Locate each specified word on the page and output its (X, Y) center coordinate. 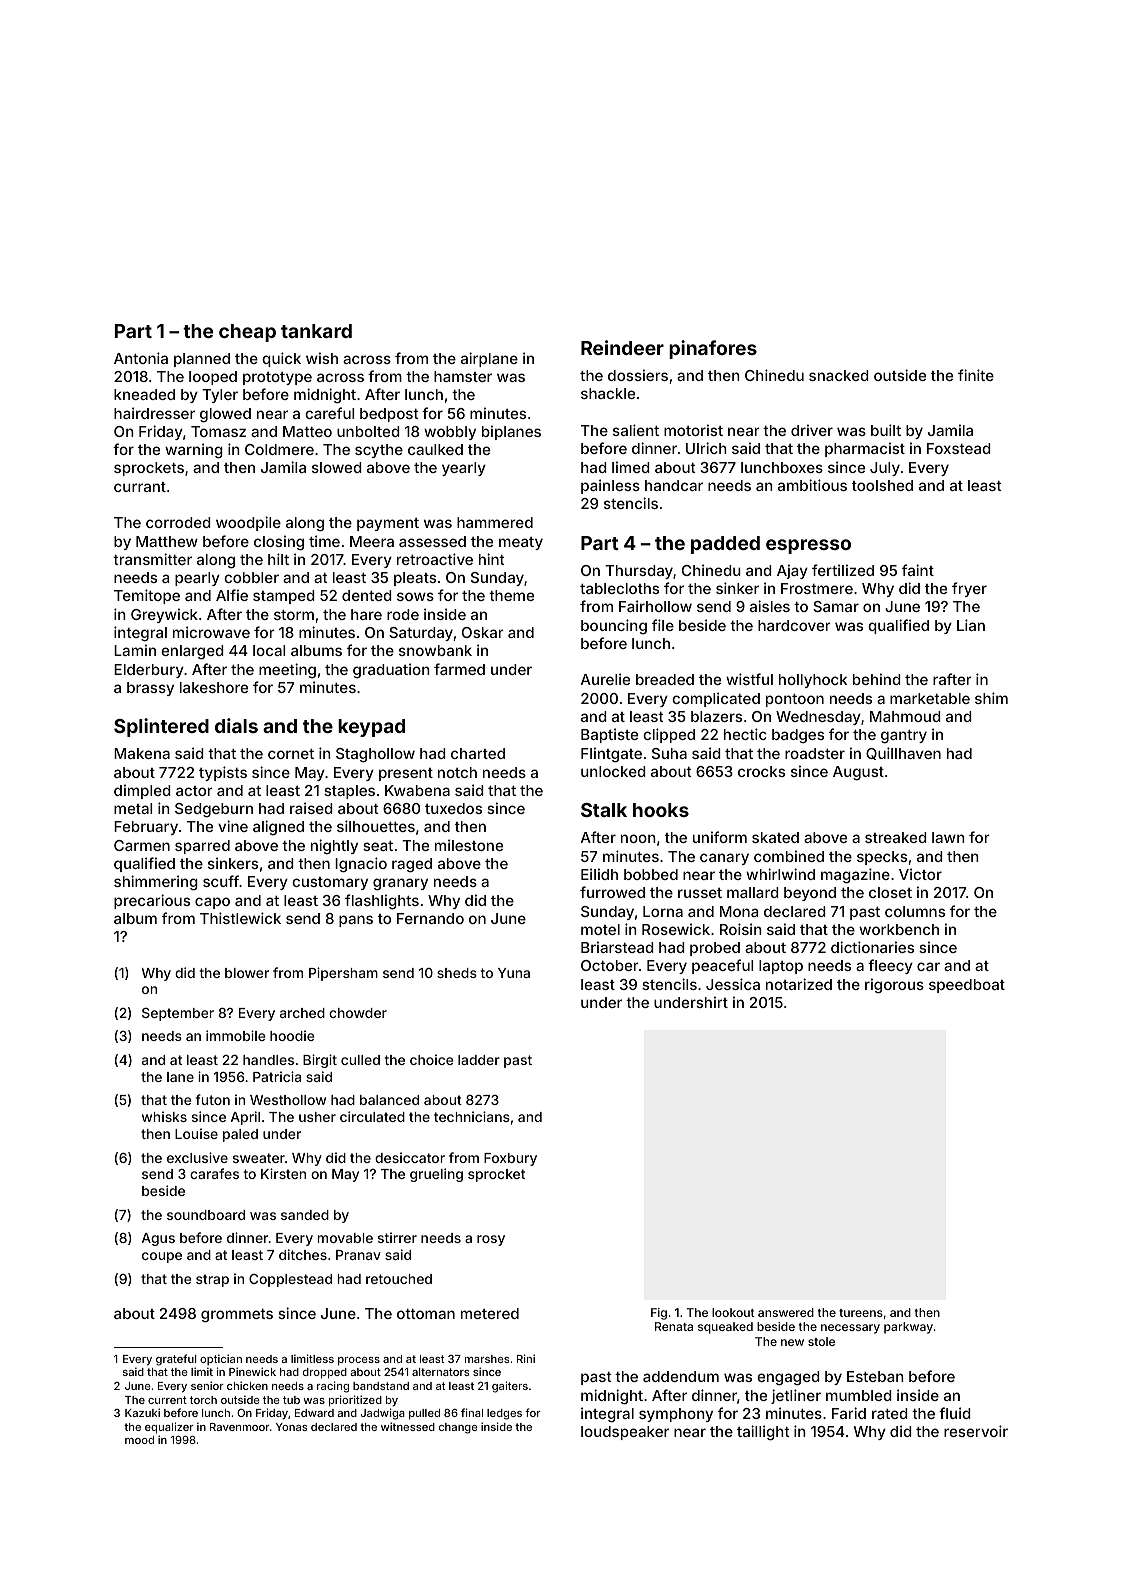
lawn (948, 837)
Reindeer (622, 347)
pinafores (713, 349)
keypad (371, 728)
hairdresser (154, 413)
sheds (457, 973)
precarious (152, 901)
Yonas (291, 1427)
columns (915, 911)
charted (478, 753)
